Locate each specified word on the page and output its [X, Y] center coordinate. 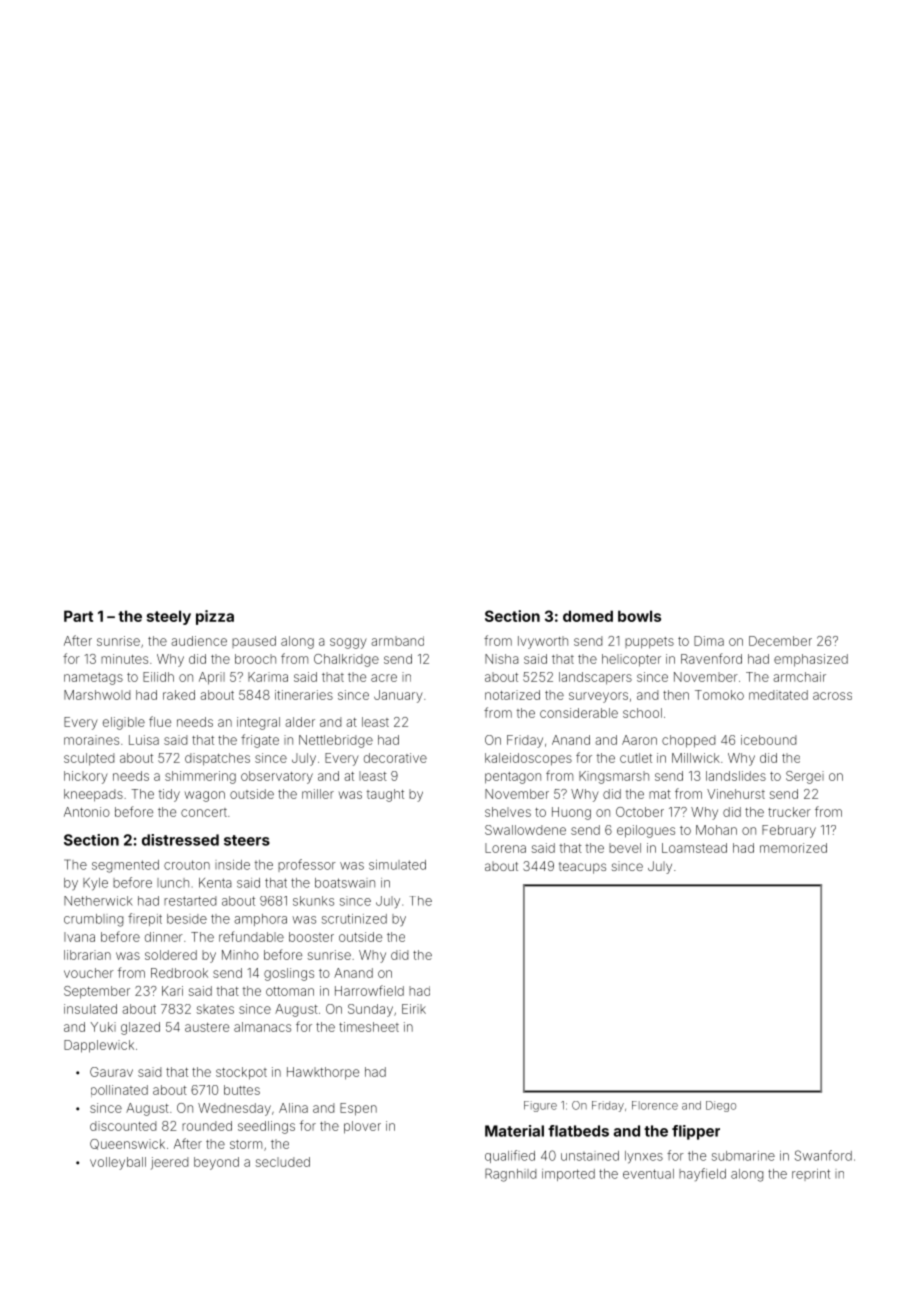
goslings [289, 974]
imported [568, 1175]
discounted [123, 1126]
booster [311, 937]
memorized [793, 848]
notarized [512, 695]
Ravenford [711, 658]
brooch [255, 659]
